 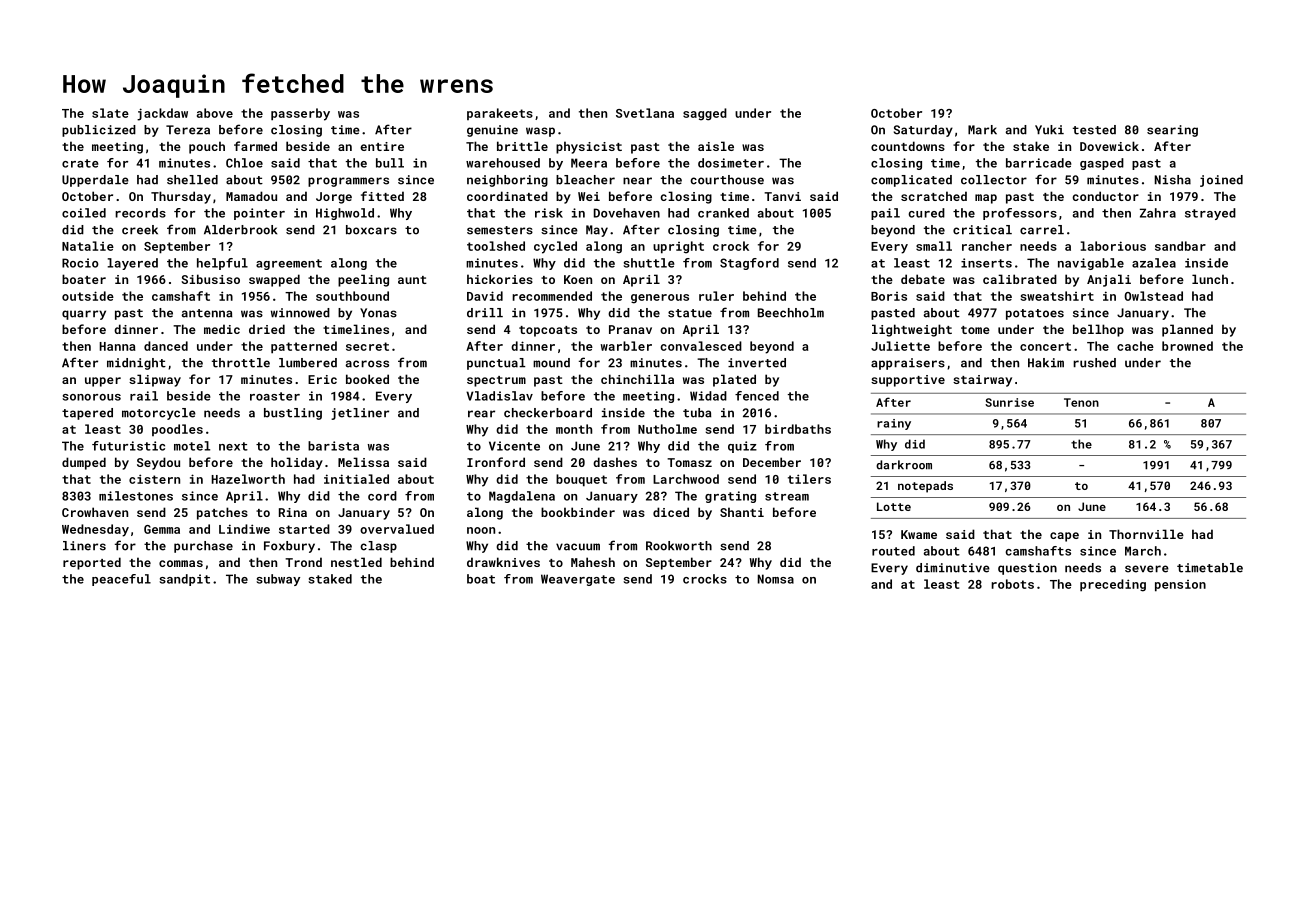 What do you see at coordinates (1109, 280) in the screenshot?
I see `Anjali` at bounding box center [1109, 280].
